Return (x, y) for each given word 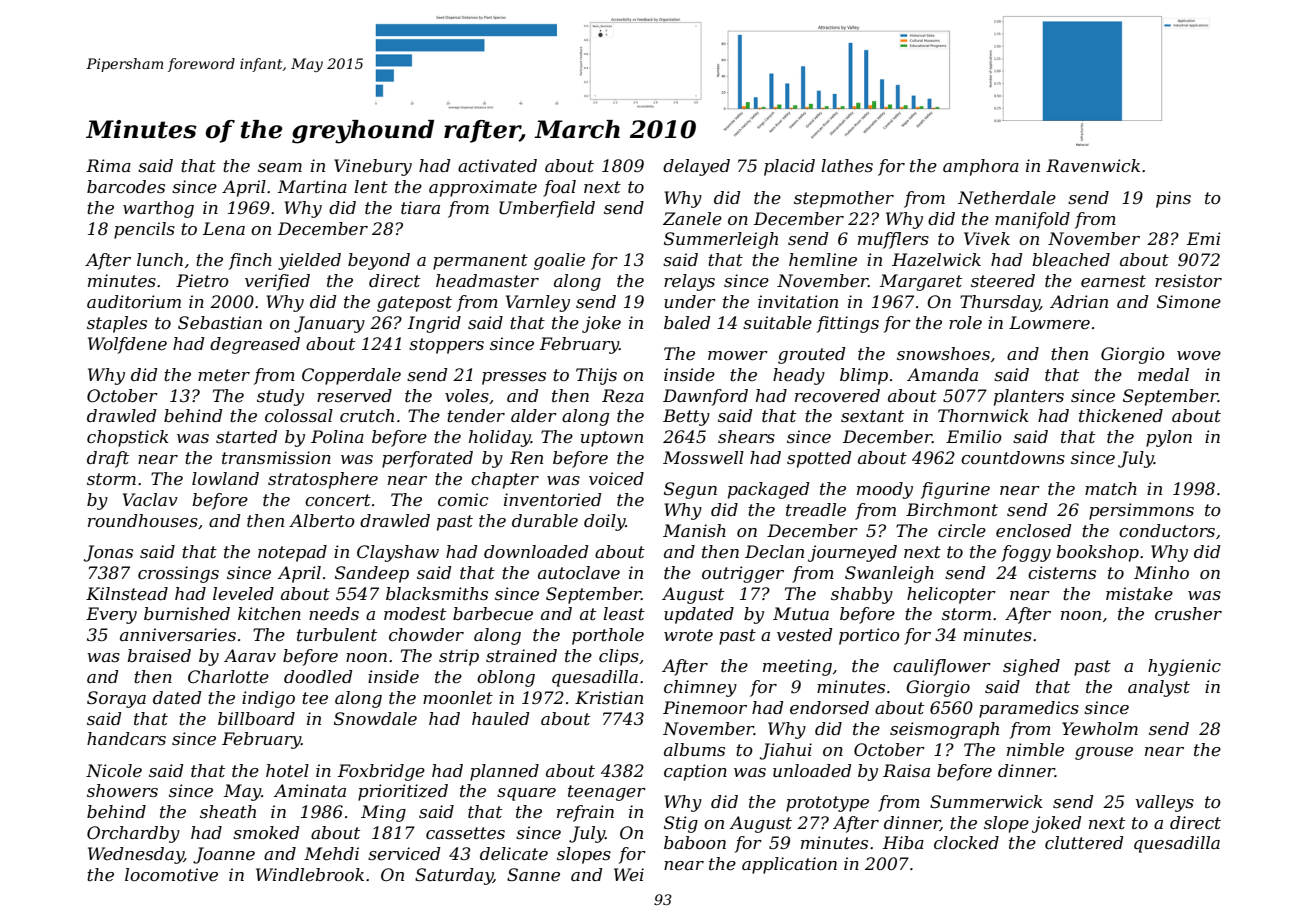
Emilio (974, 436)
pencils (144, 230)
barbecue (493, 613)
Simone (1189, 301)
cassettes (465, 833)
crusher (1188, 613)
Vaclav (150, 499)
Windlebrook (310, 874)
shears (746, 436)
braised (159, 655)
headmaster (487, 280)
